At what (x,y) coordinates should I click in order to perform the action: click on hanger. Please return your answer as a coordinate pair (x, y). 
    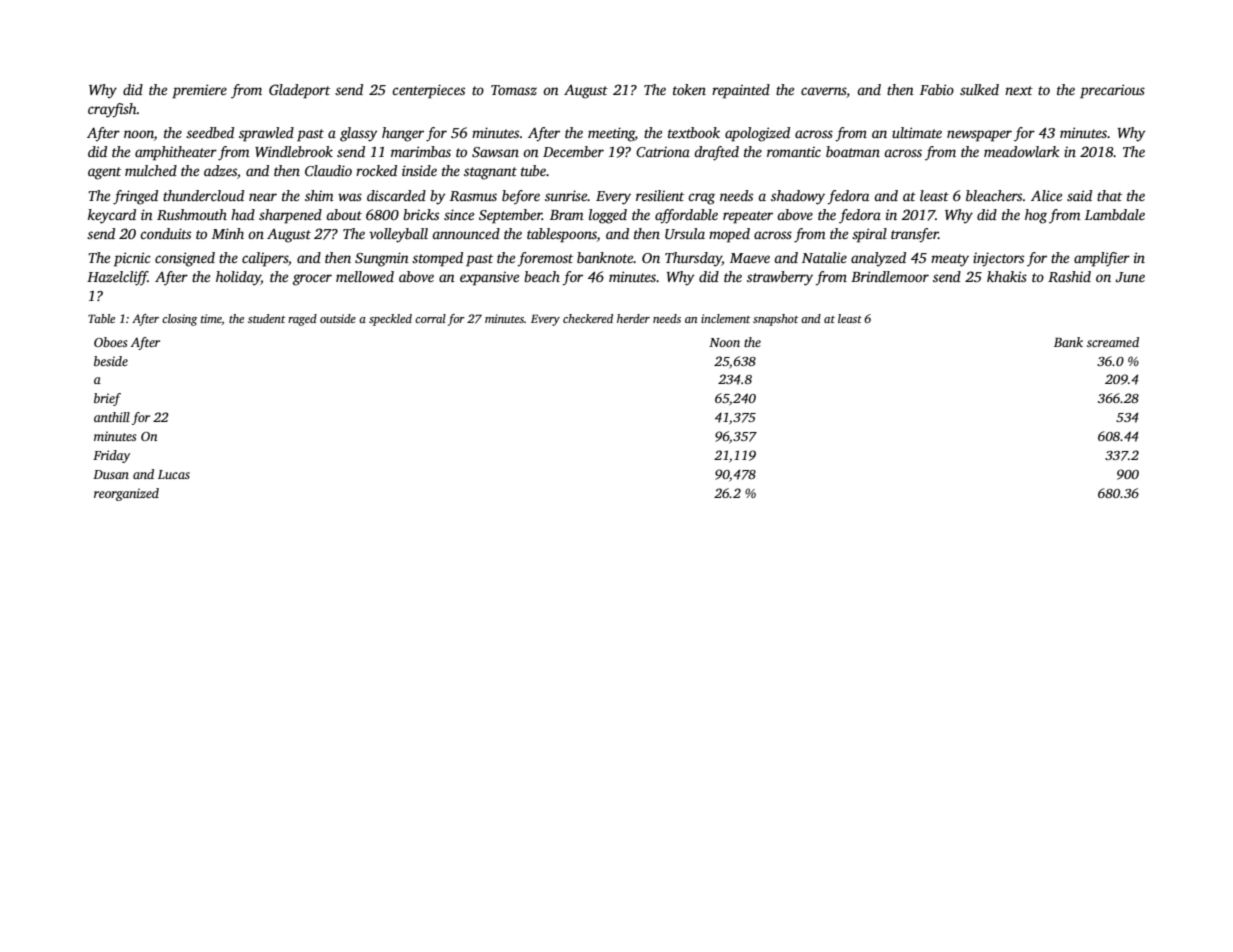
    Looking at the image, I should click on (403, 134).
